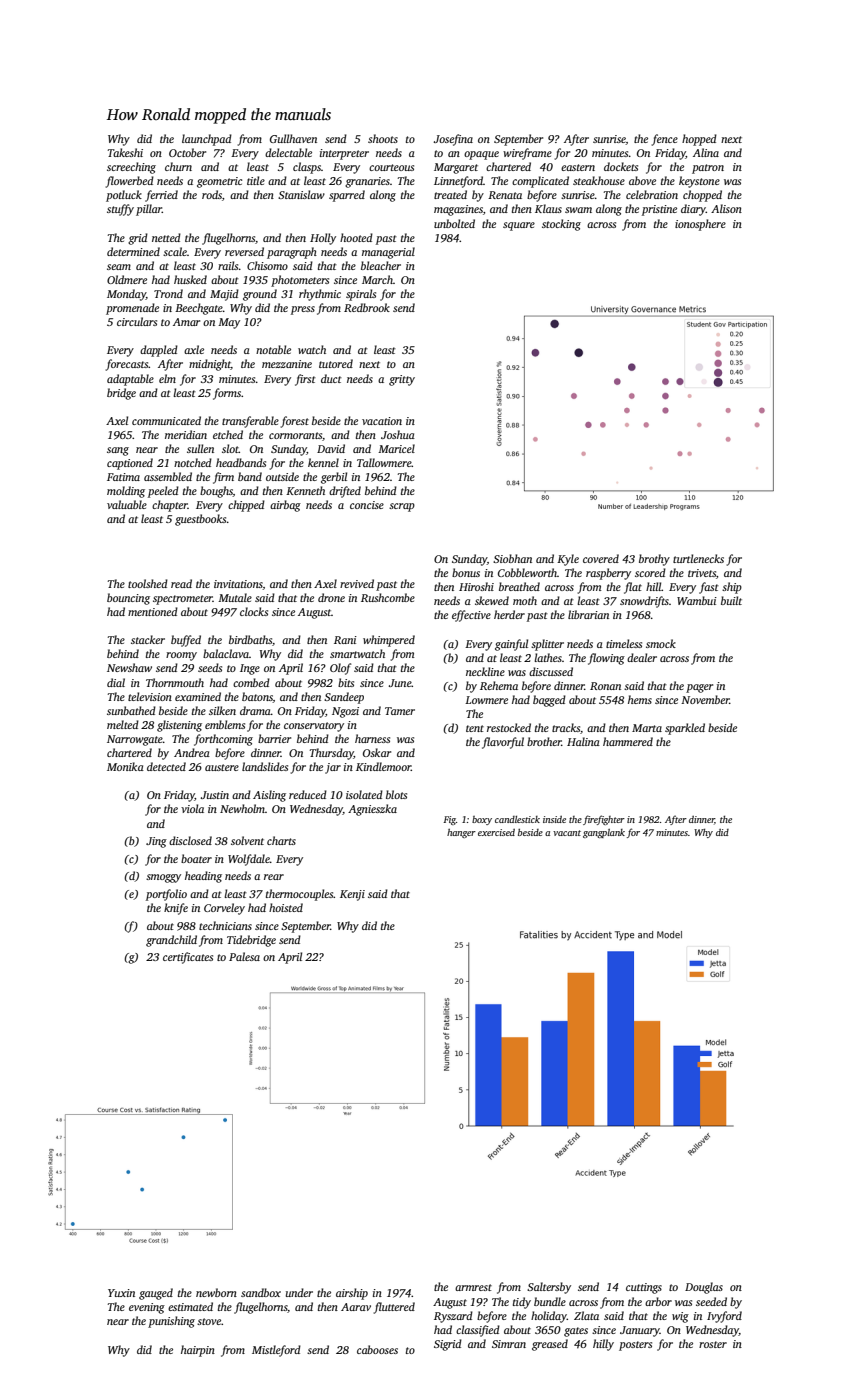  I want to click on promenade, so click(132, 309).
